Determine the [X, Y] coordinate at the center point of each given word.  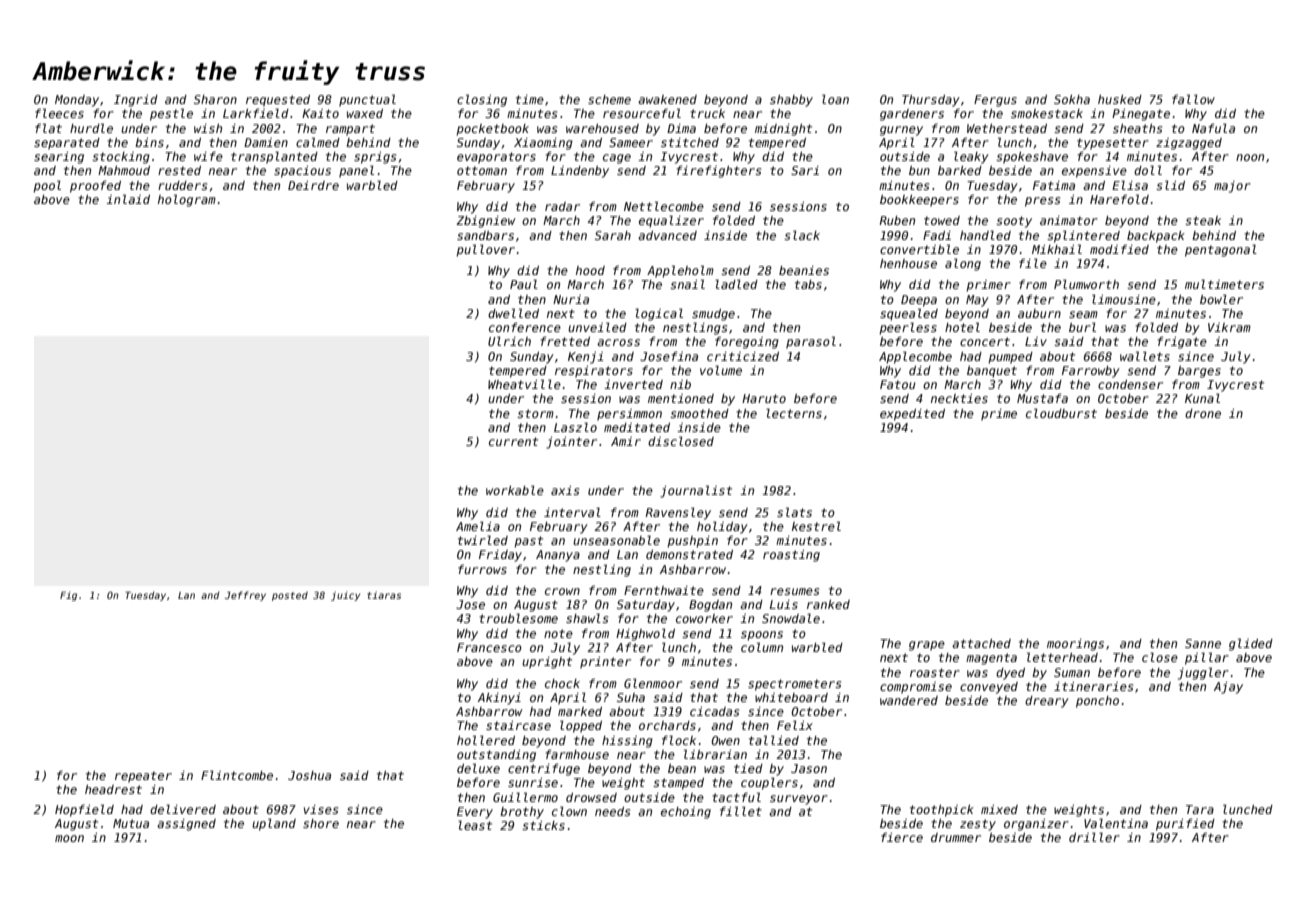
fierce [902, 837]
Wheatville [524, 384]
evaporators [496, 158]
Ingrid [136, 101]
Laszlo [575, 427]
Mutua [131, 823]
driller [1094, 837]
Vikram [1229, 327]
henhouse [908, 263]
